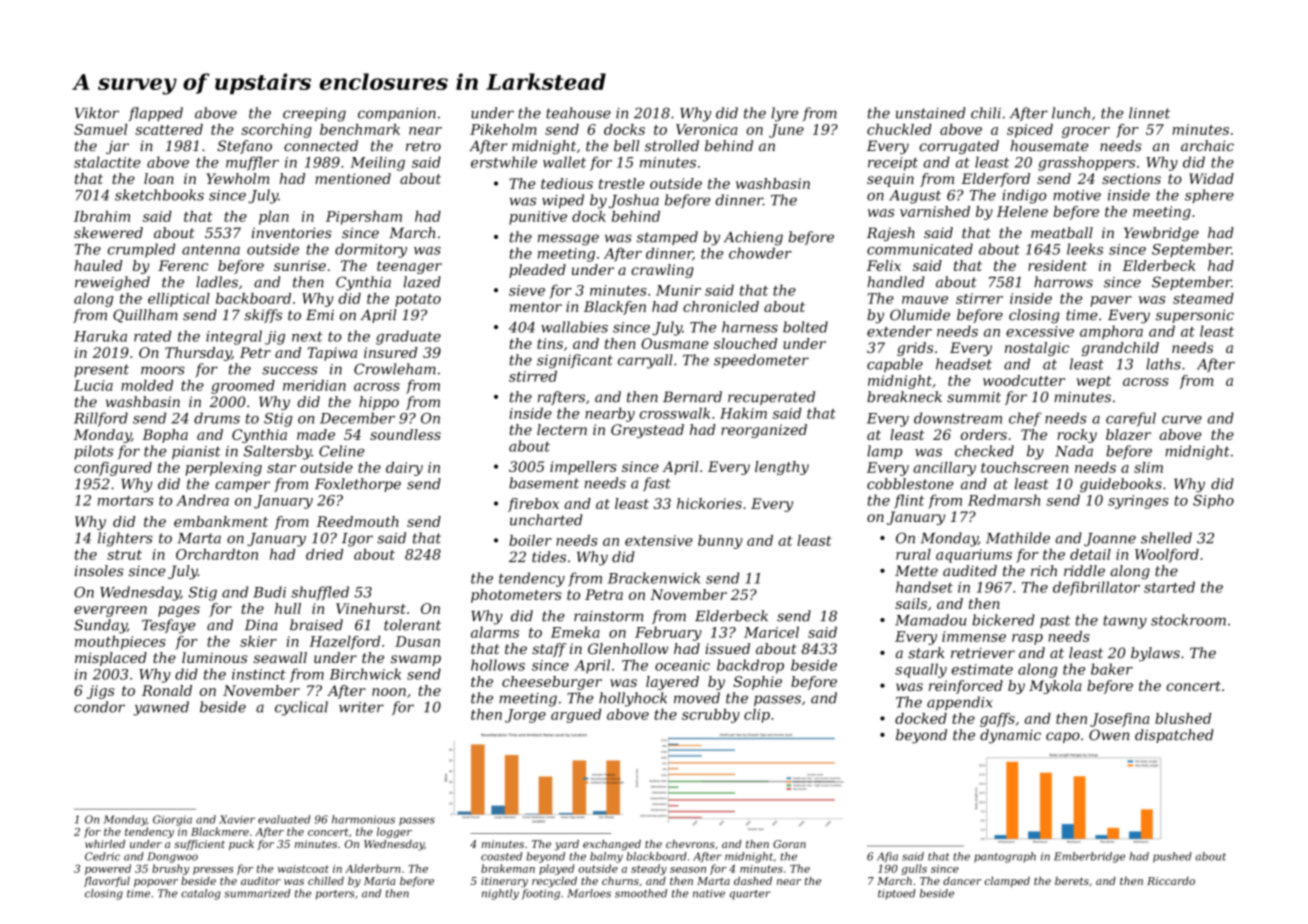 Image resolution: width=1308 pixels, height=924 pixels. What do you see at coordinates (324, 554) in the image?
I see `dried` at bounding box center [324, 554].
